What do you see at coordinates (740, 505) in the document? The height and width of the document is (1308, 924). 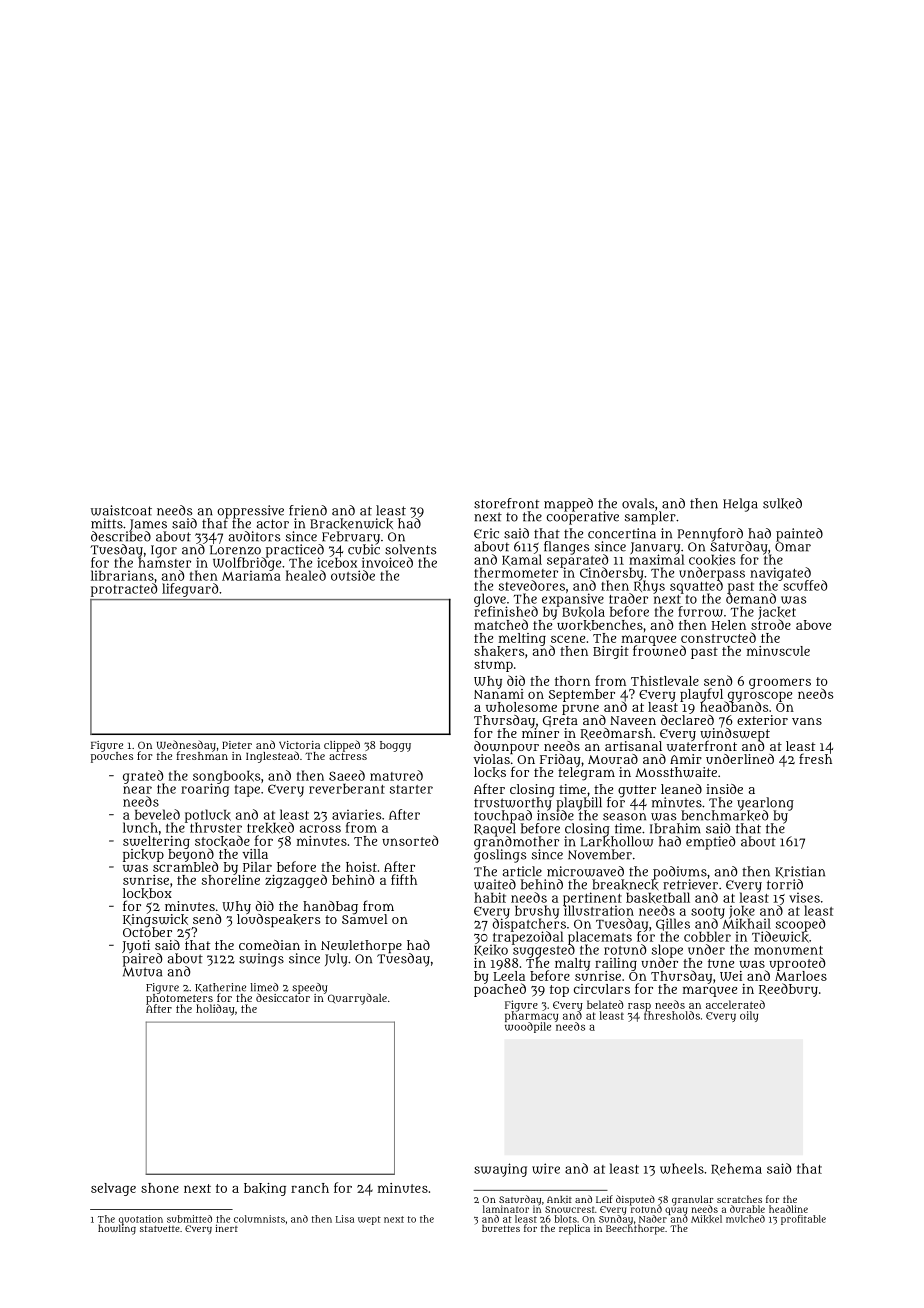 I see `Helga` at bounding box center [740, 505].
